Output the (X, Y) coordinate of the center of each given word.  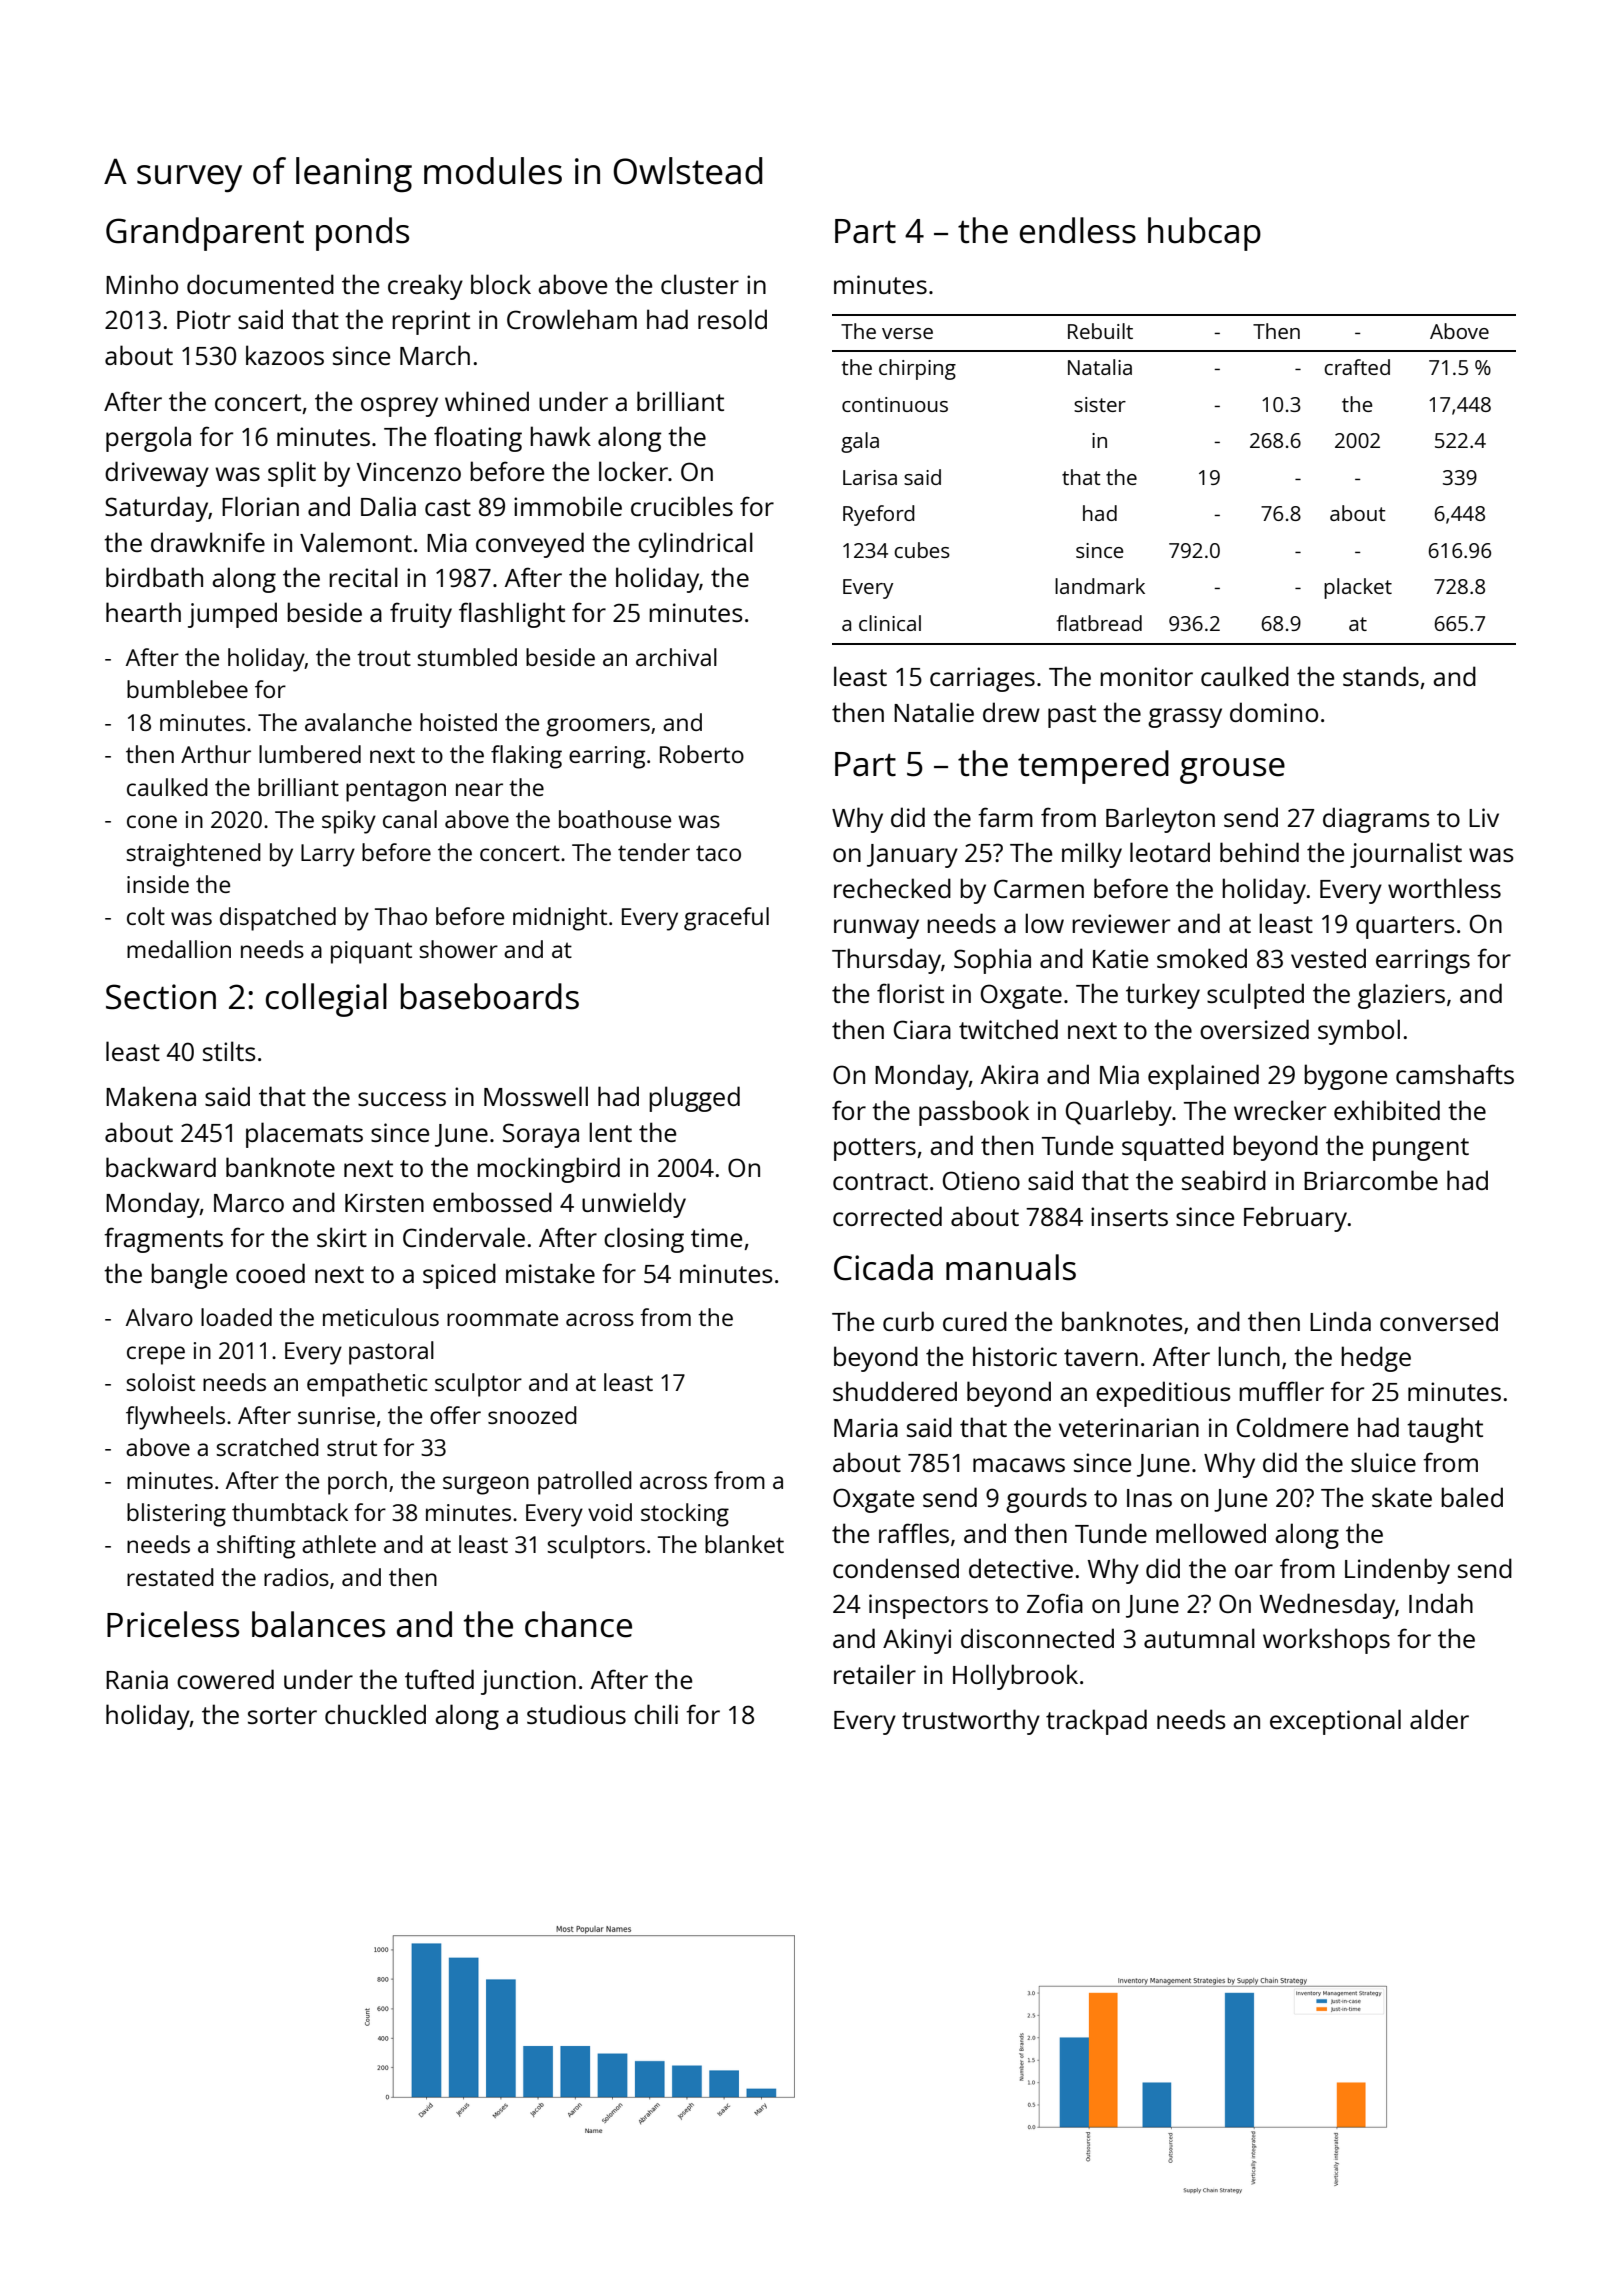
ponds (362, 234)
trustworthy (971, 1722)
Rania (137, 1679)
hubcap (1204, 234)
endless (1078, 230)
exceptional (1335, 1722)
